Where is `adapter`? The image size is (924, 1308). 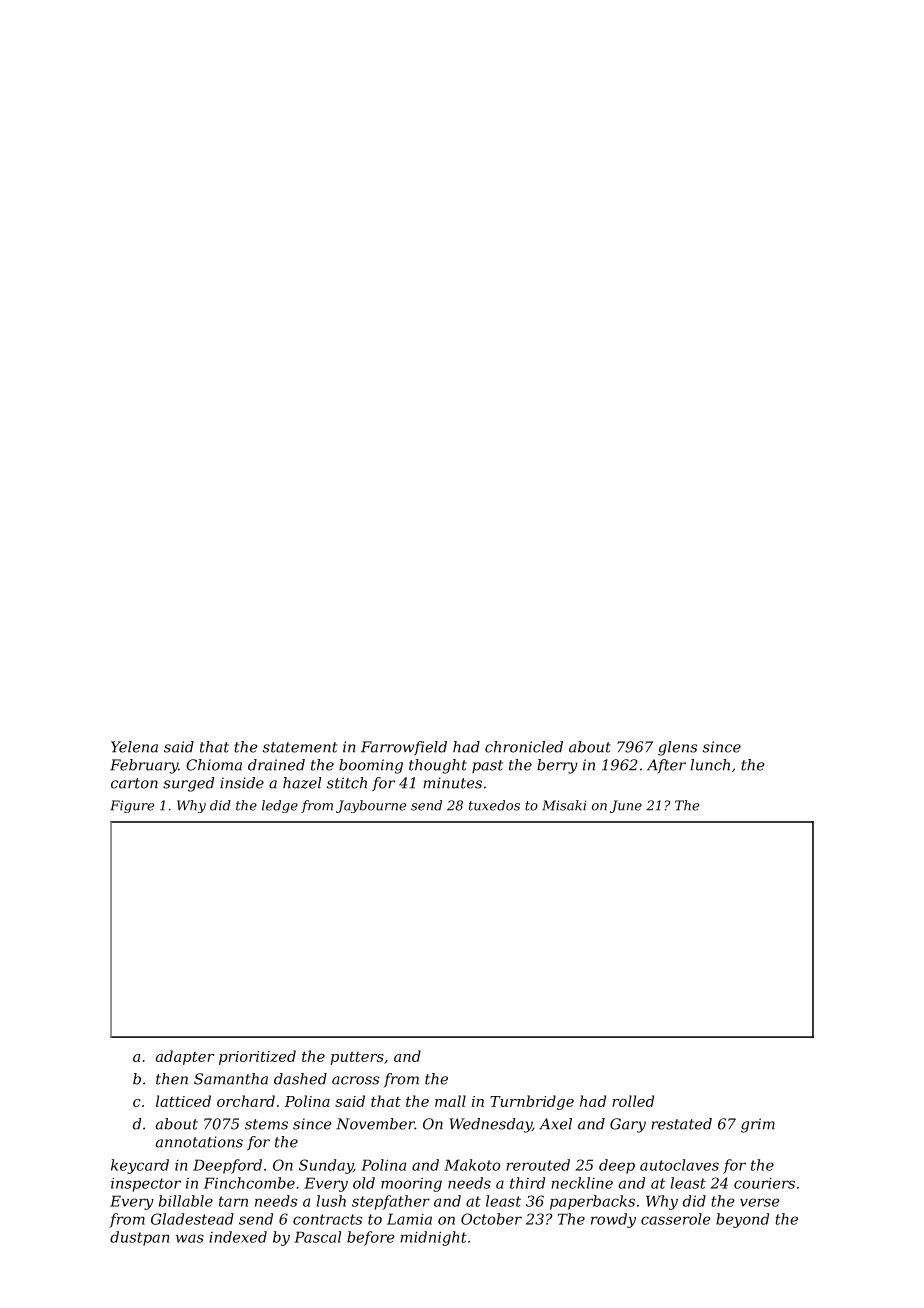
adapter is located at coordinates (185, 1057).
